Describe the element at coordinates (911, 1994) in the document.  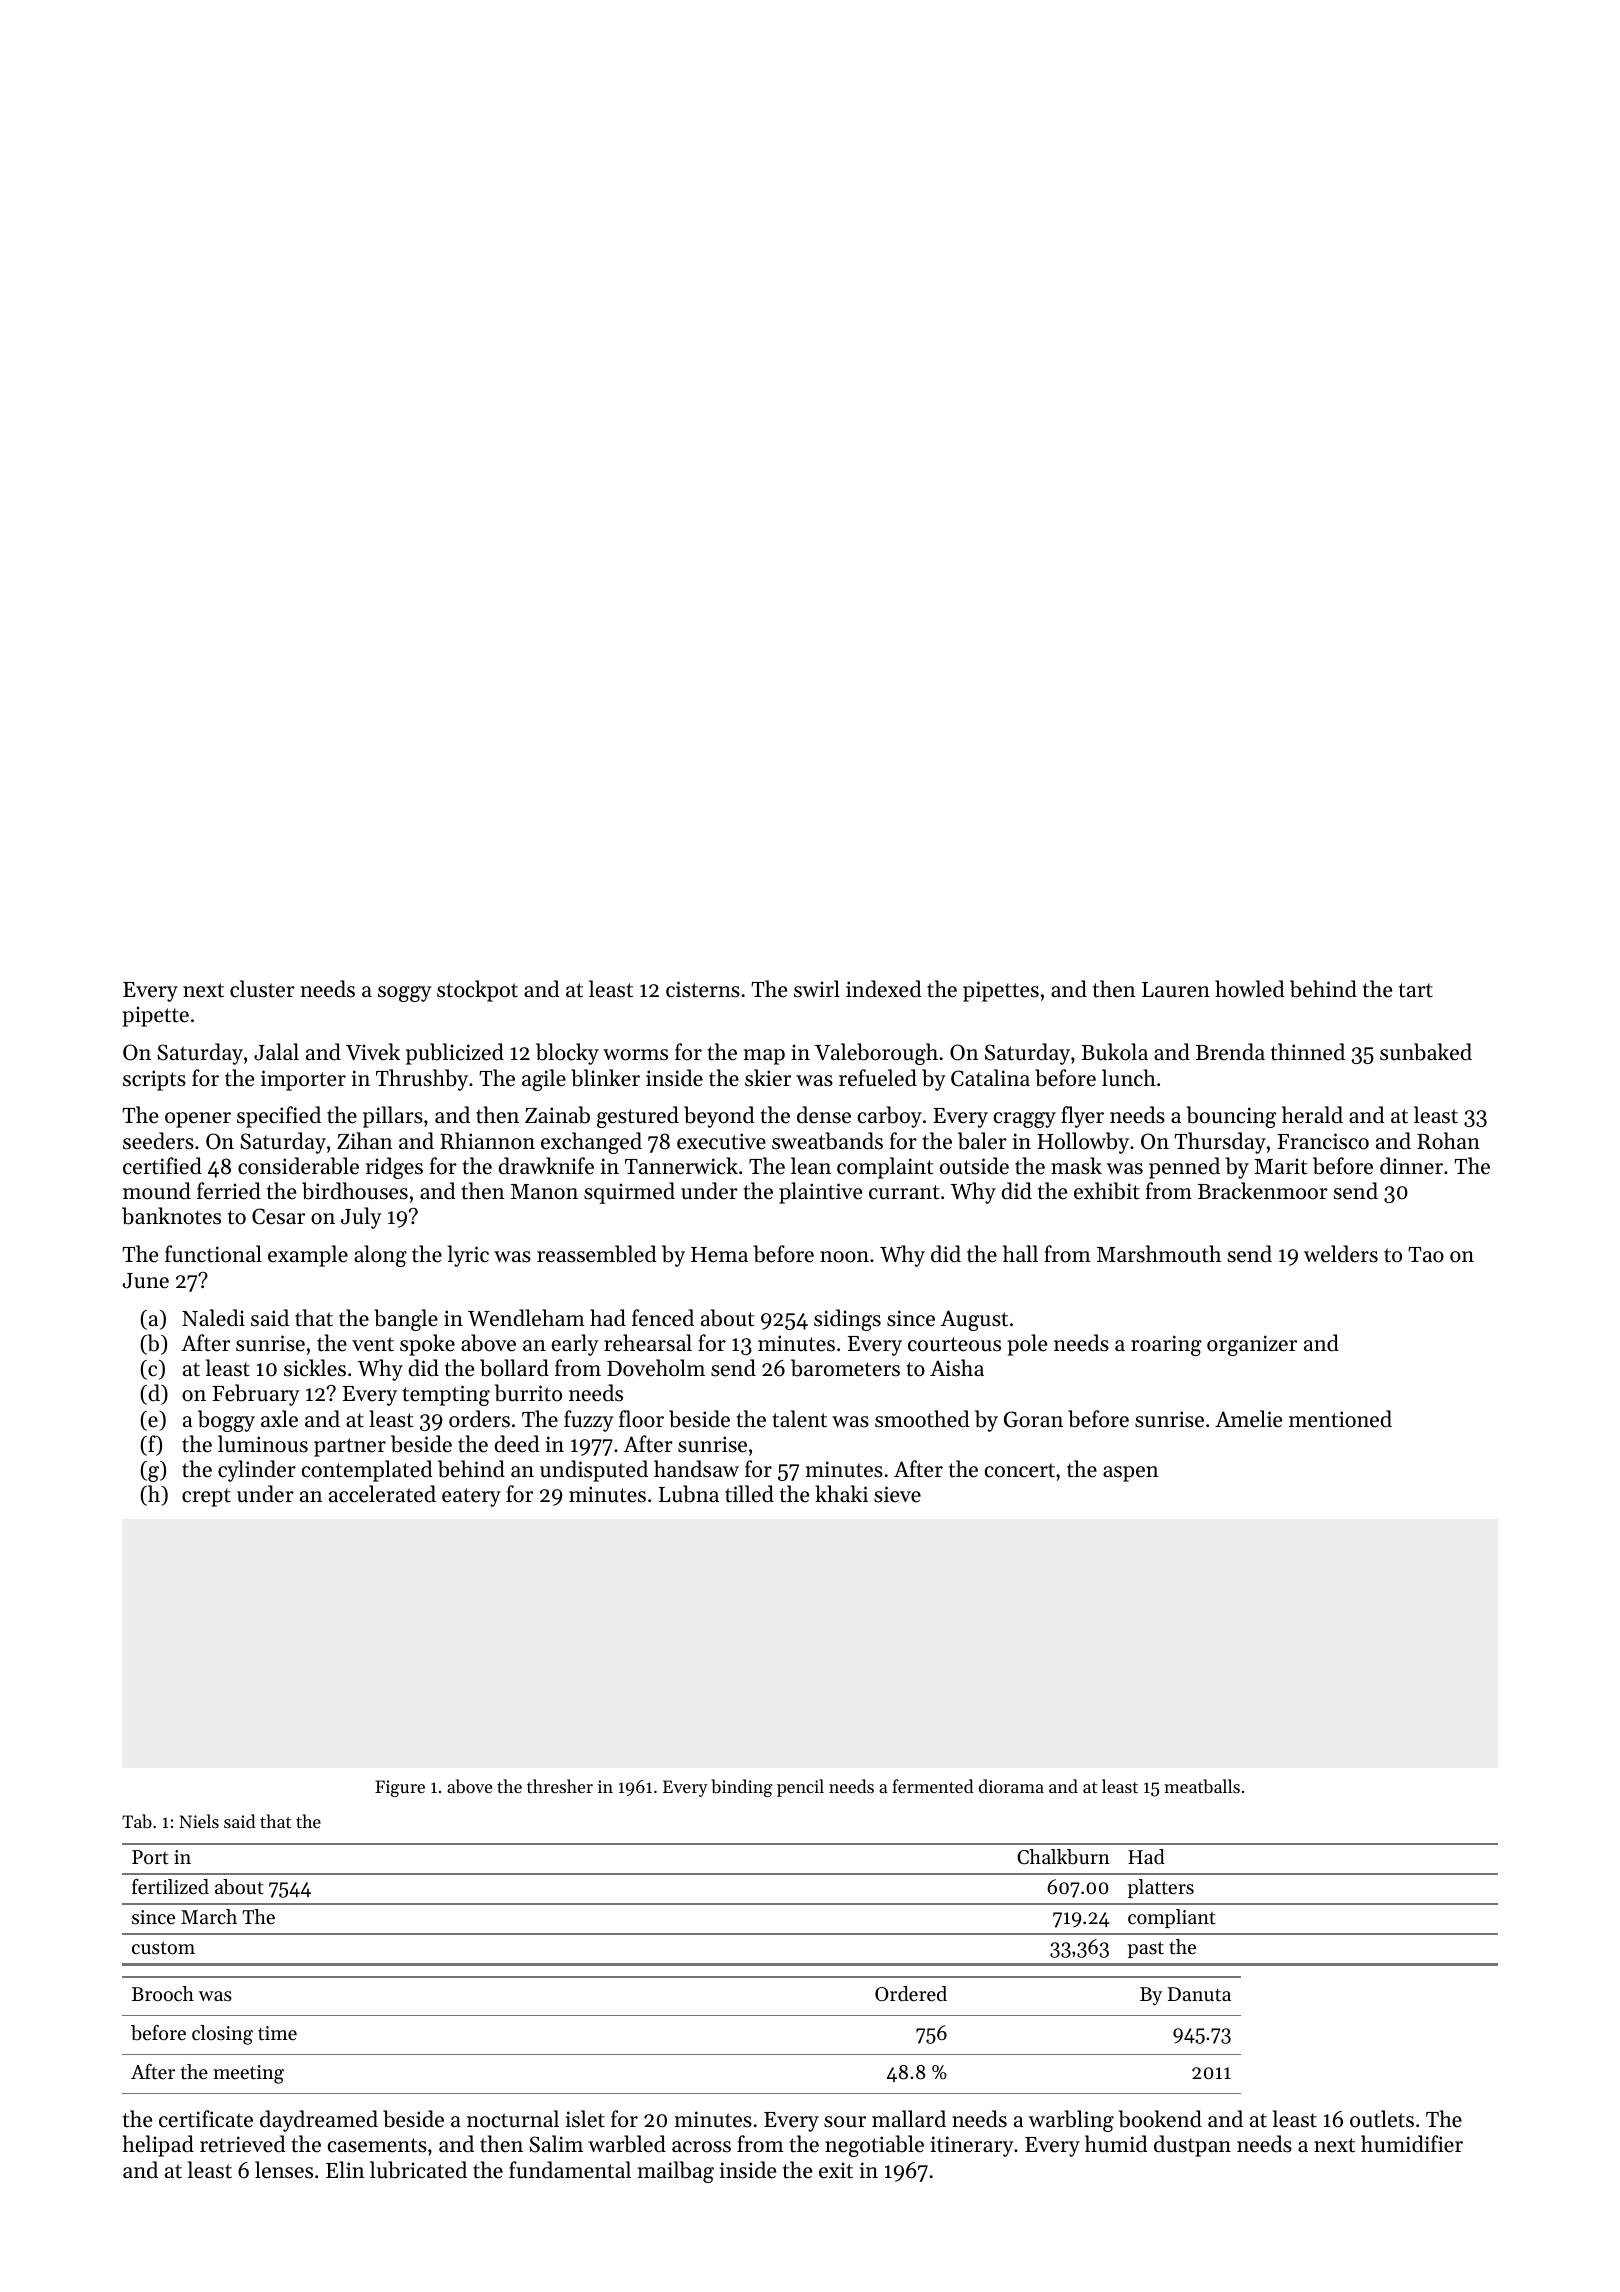
I see `Ordered` at that location.
